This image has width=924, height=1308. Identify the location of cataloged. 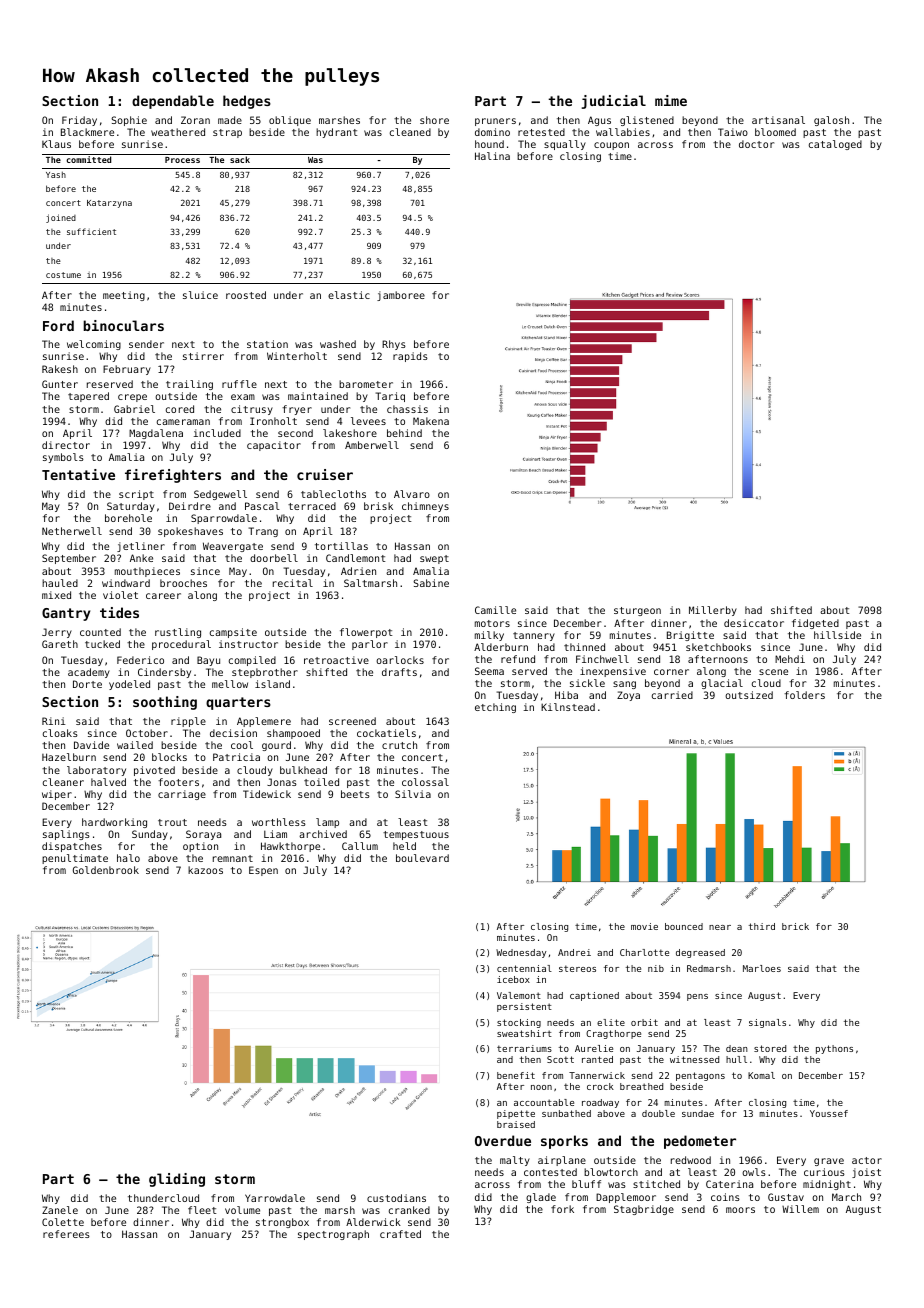
(835, 145).
